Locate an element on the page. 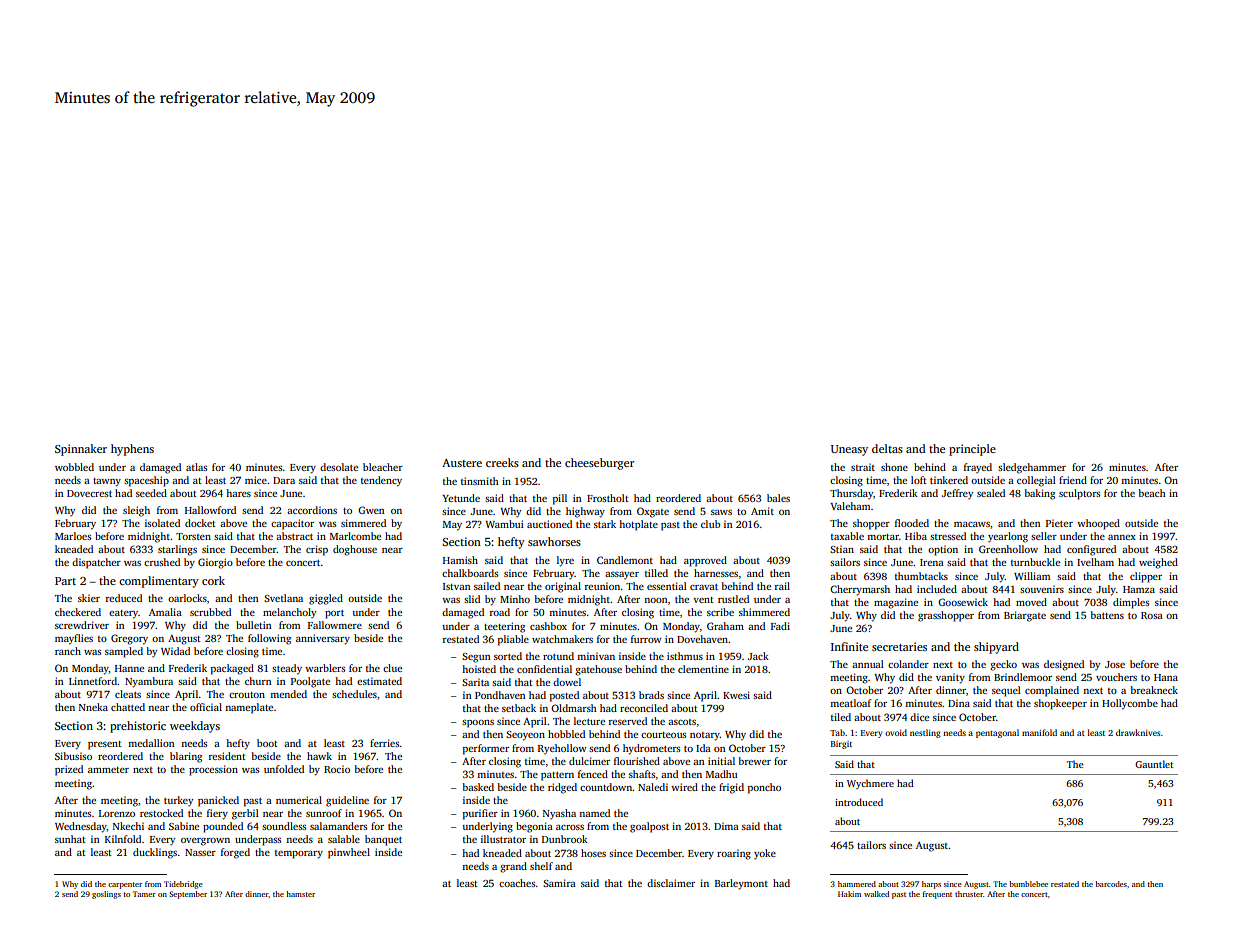 The height and width of the document is (952, 1233). Lorenzo is located at coordinates (117, 813).
